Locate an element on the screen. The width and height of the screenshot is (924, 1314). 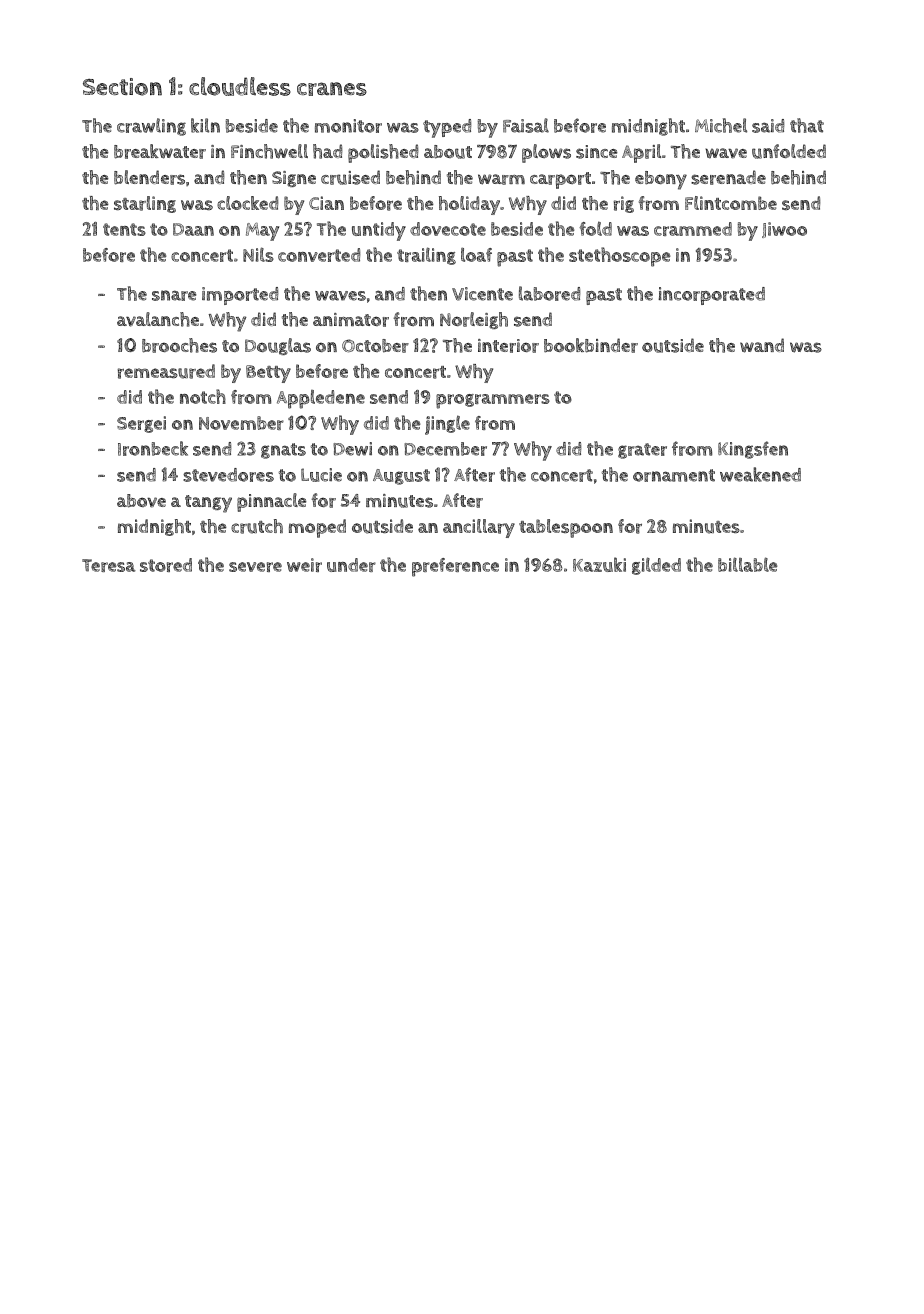
serenade is located at coordinates (728, 177).
